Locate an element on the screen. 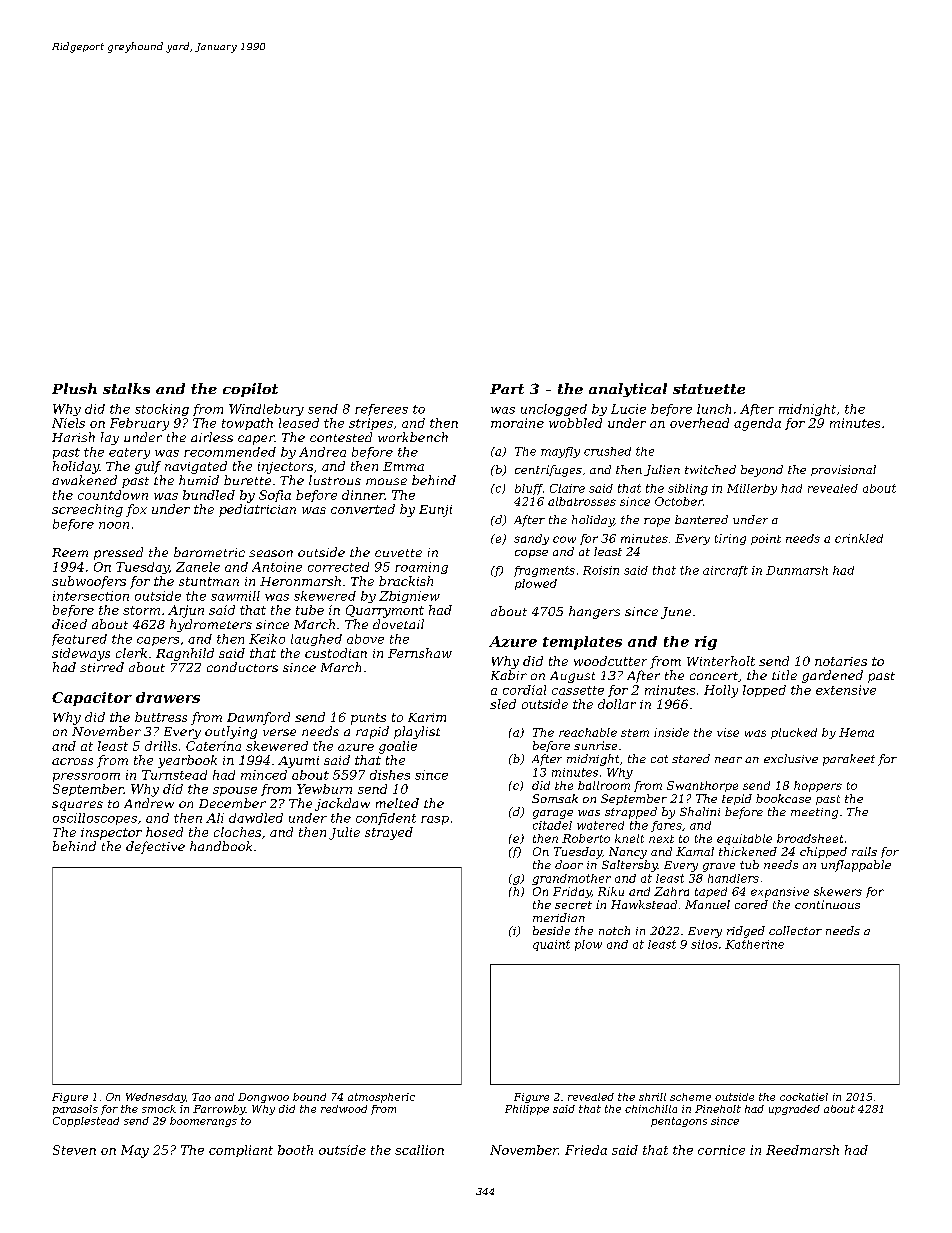 The height and width of the screenshot is (1233, 952). minced is located at coordinates (264, 775).
